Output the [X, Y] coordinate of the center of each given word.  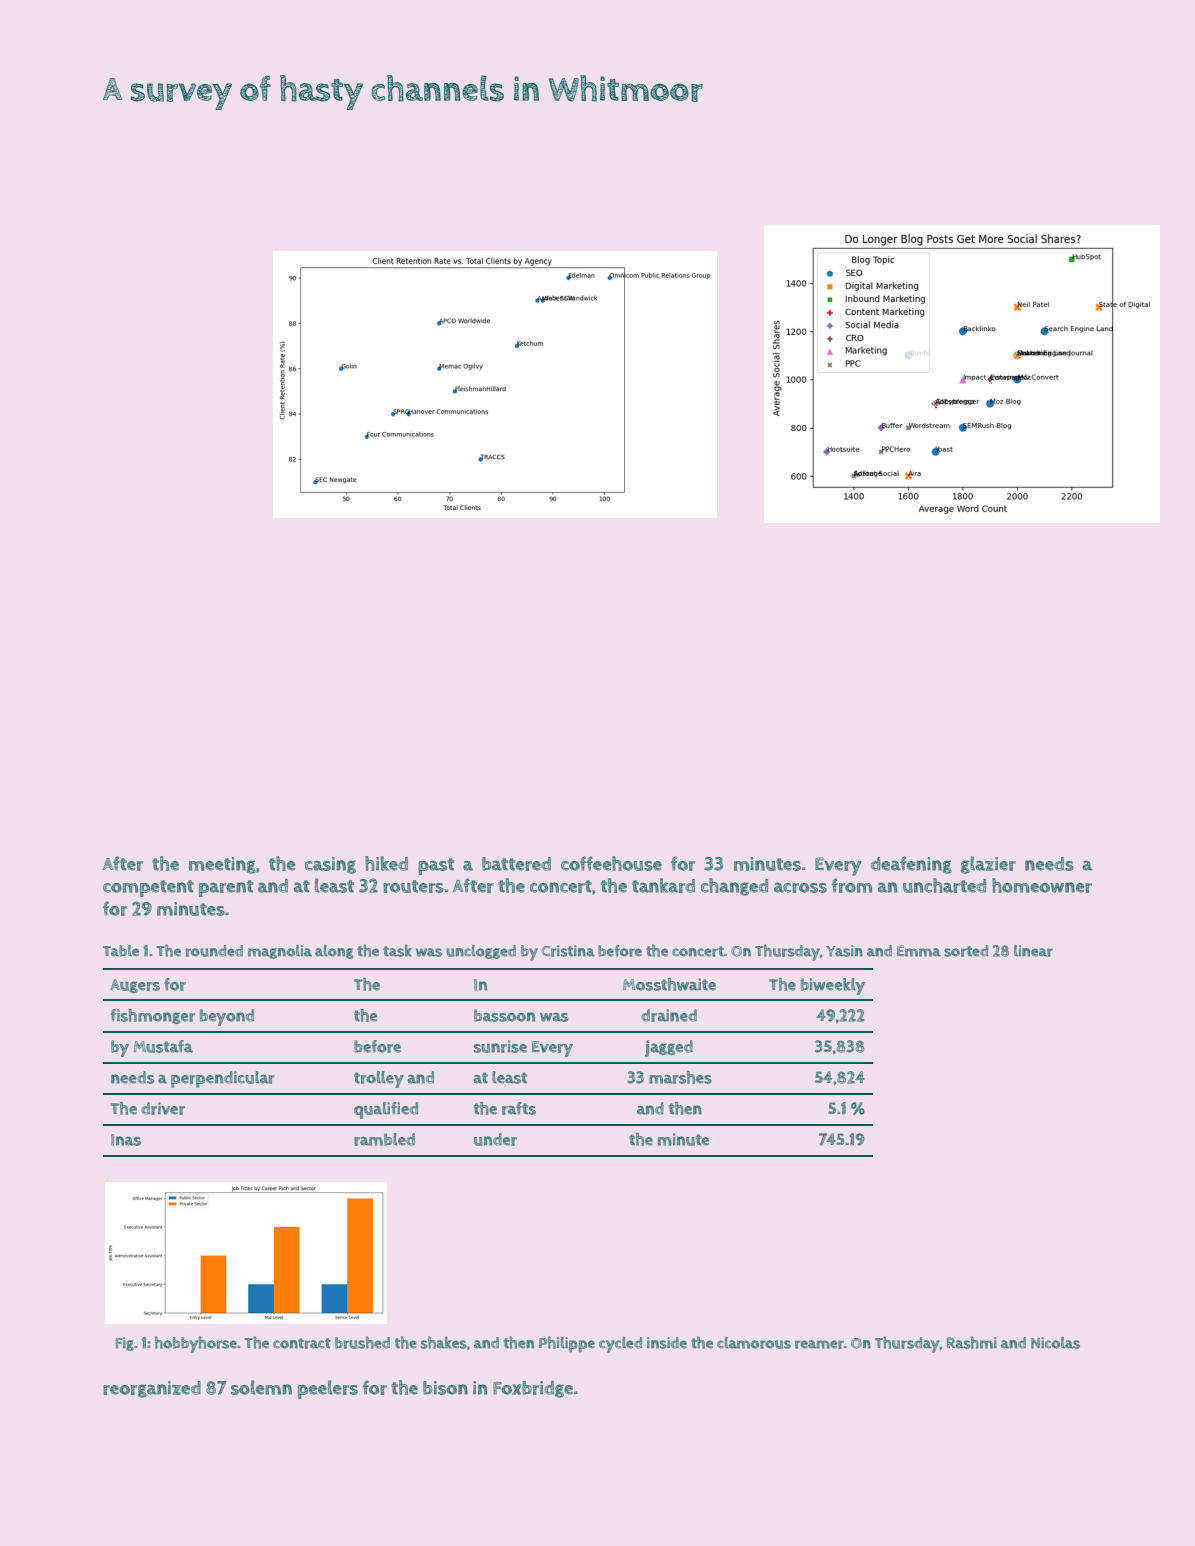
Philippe [567, 1344]
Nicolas [1055, 1343]
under [495, 1139]
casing [330, 865]
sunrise [500, 1046]
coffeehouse [611, 863]
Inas [126, 1140]
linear [1033, 951]
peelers [328, 1389]
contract [302, 1343]
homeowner [1042, 885]
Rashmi [972, 1342]
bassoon [504, 1015]
